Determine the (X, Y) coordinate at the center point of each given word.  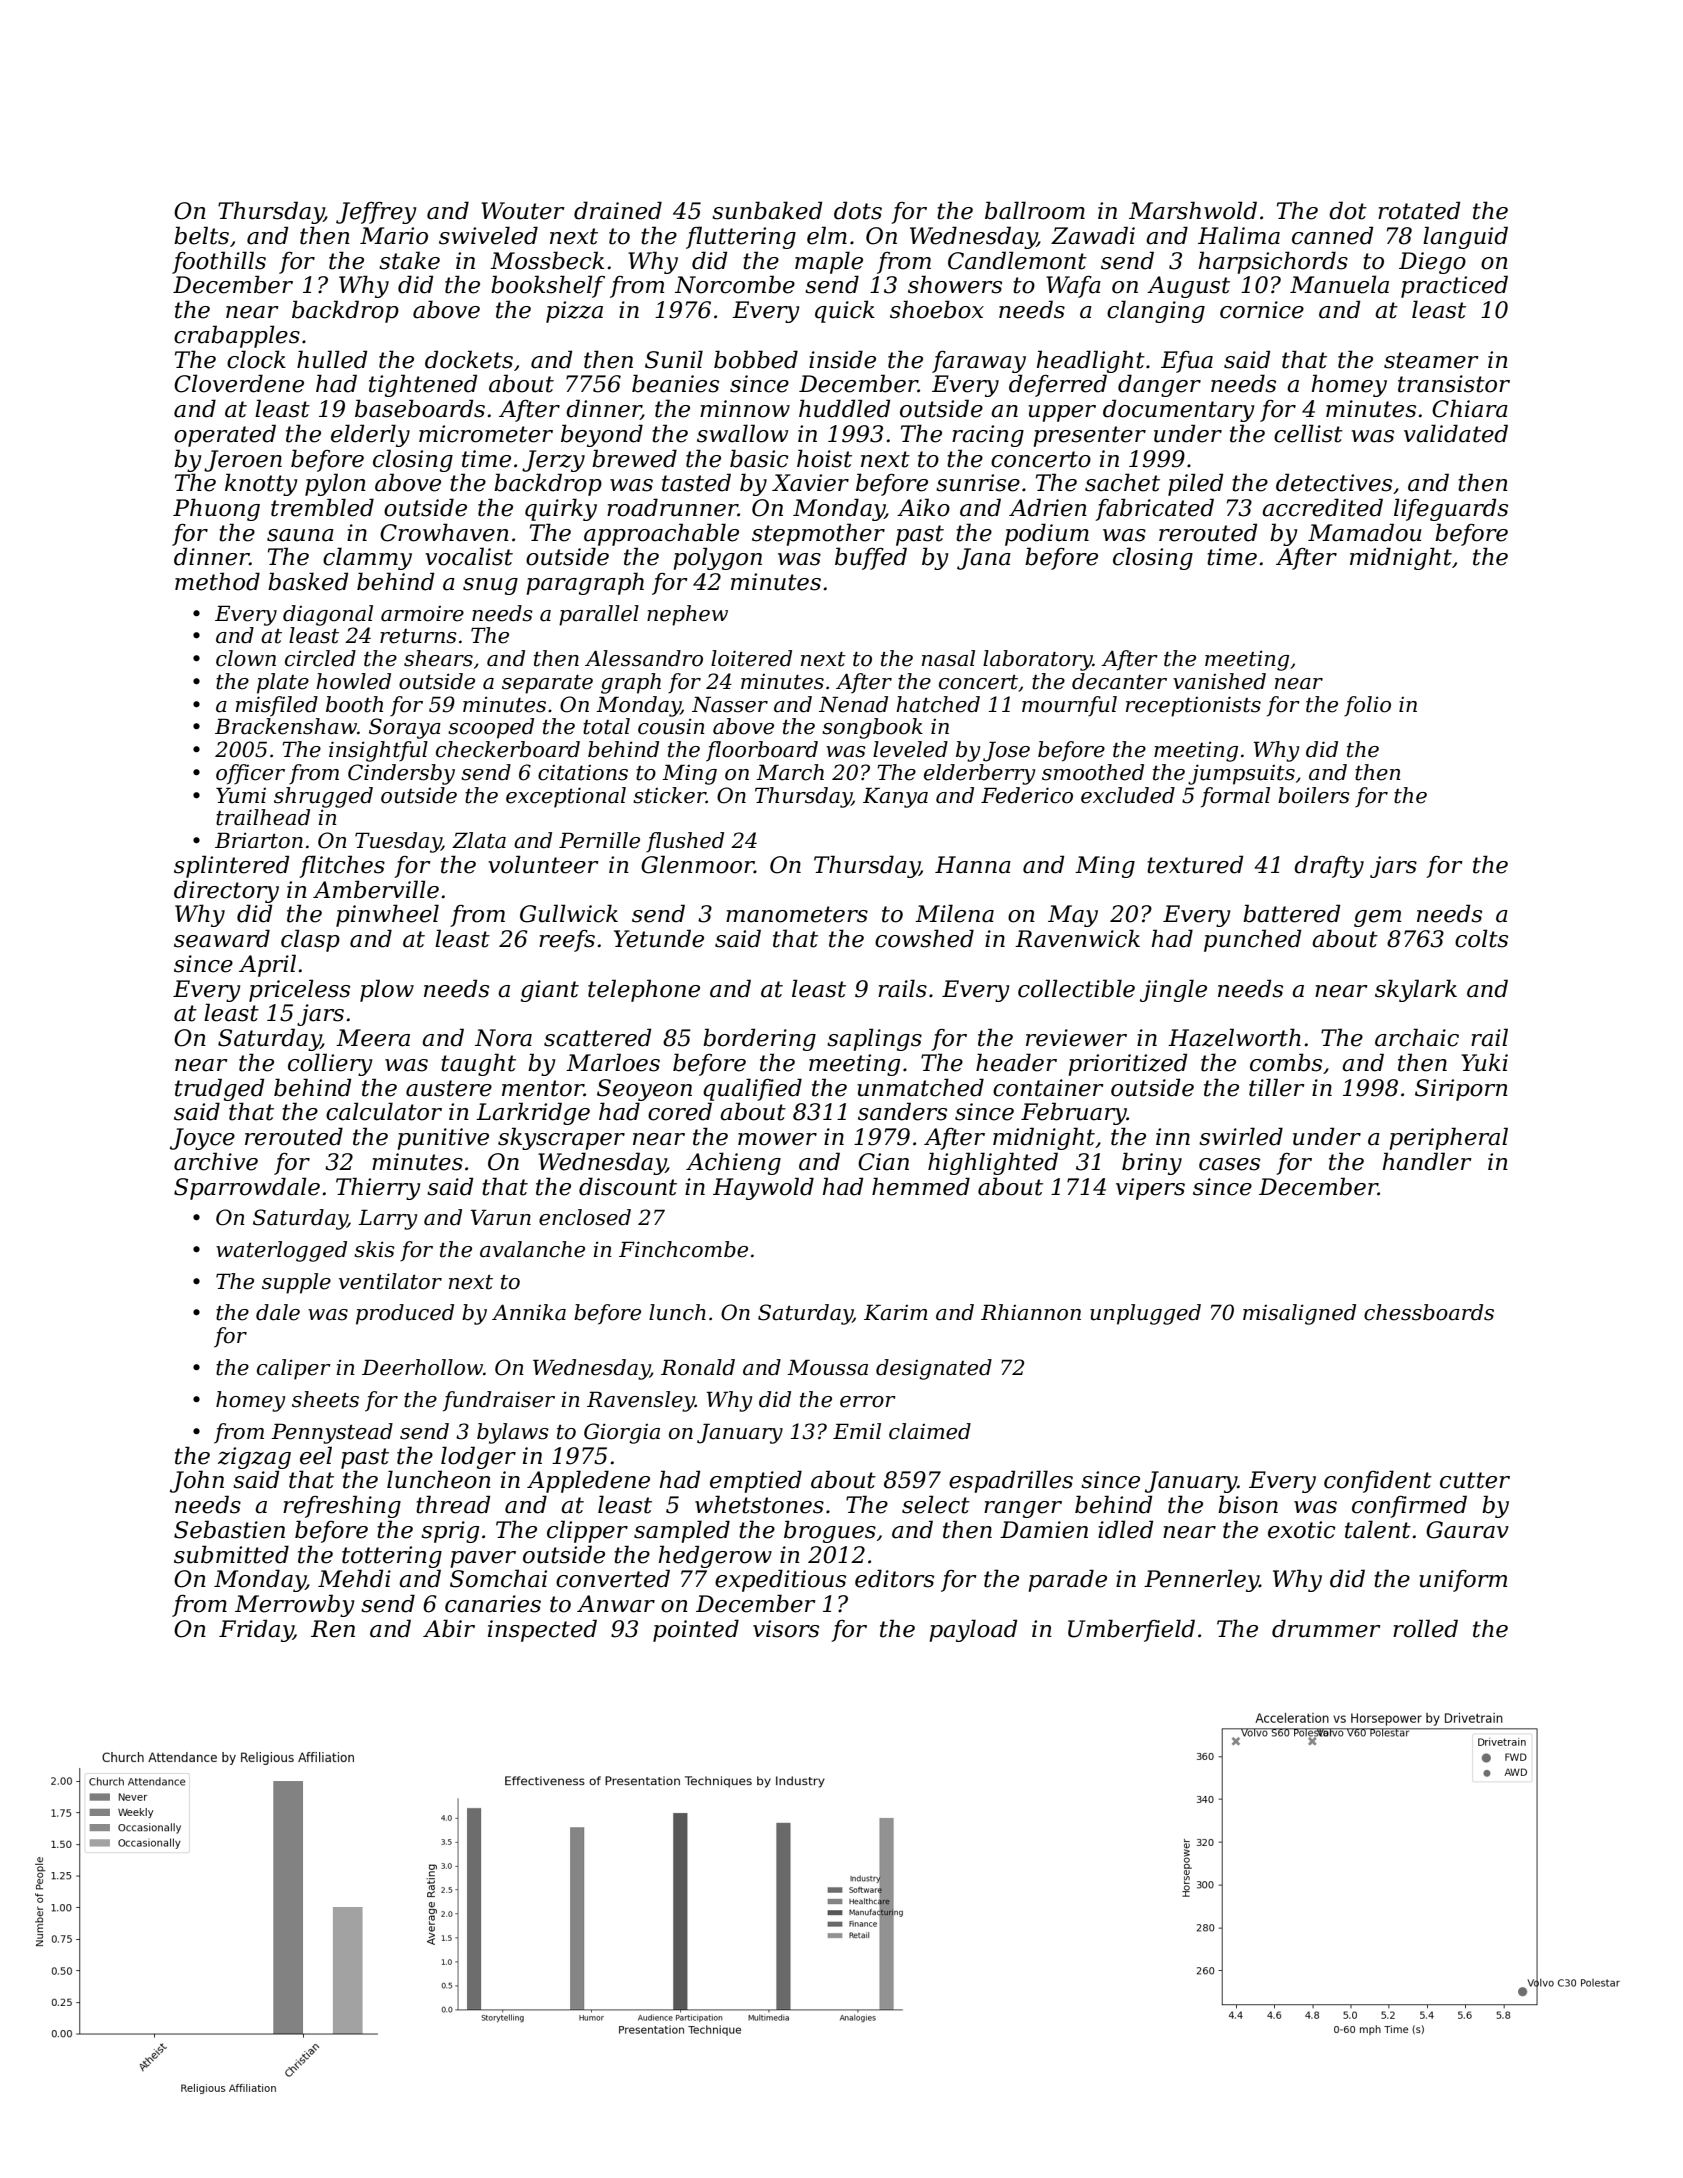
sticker (669, 795)
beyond (602, 435)
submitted (231, 1554)
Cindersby (401, 774)
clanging (1156, 311)
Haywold (763, 1188)
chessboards (1429, 1312)
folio (1367, 706)
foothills (219, 262)
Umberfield (1131, 1630)
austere (449, 1088)
